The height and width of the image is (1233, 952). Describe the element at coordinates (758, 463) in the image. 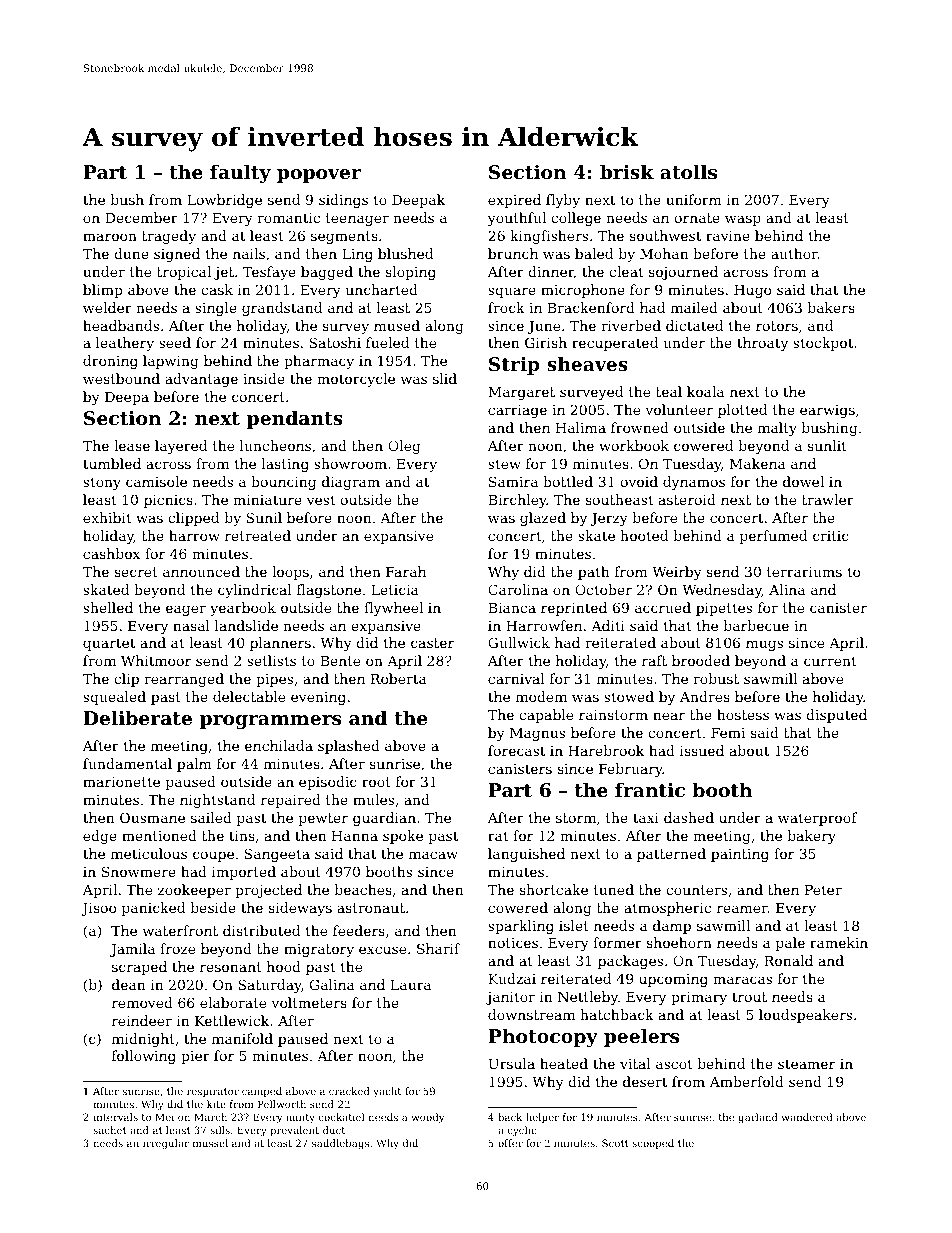

I see `Makena` at that location.
